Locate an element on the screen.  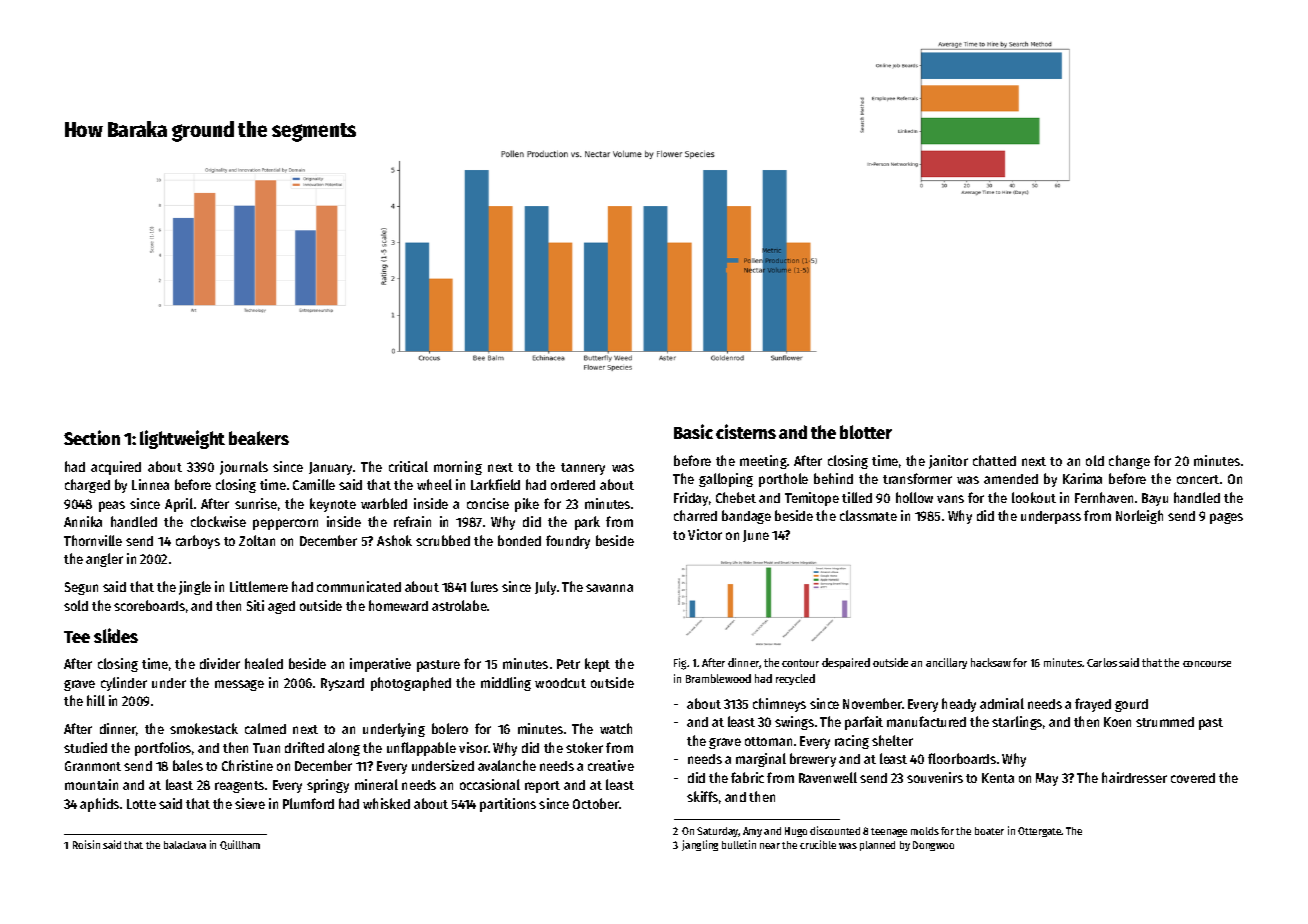
sold is located at coordinates (76, 605).
